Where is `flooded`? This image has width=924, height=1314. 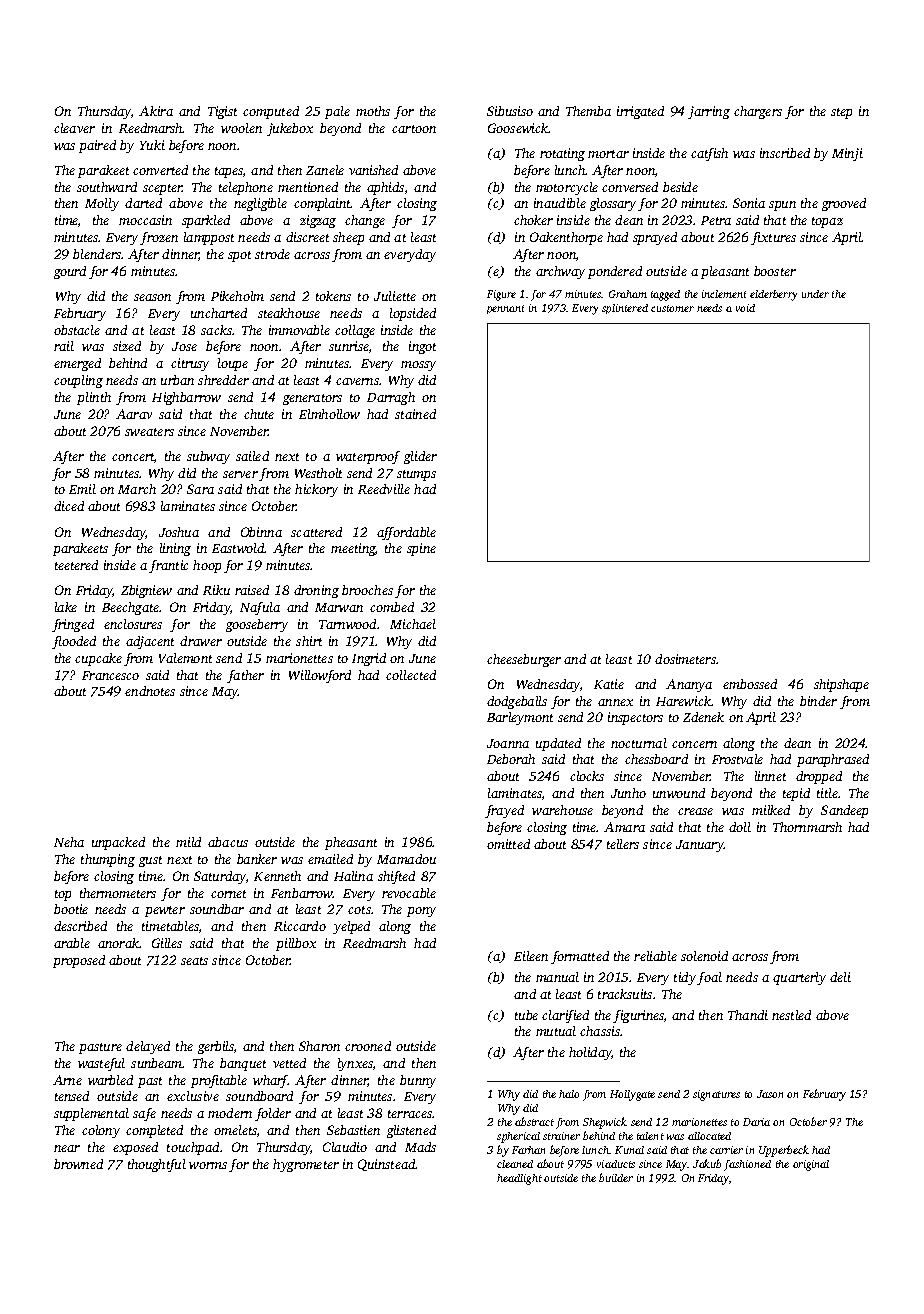
flooded is located at coordinates (74, 642).
